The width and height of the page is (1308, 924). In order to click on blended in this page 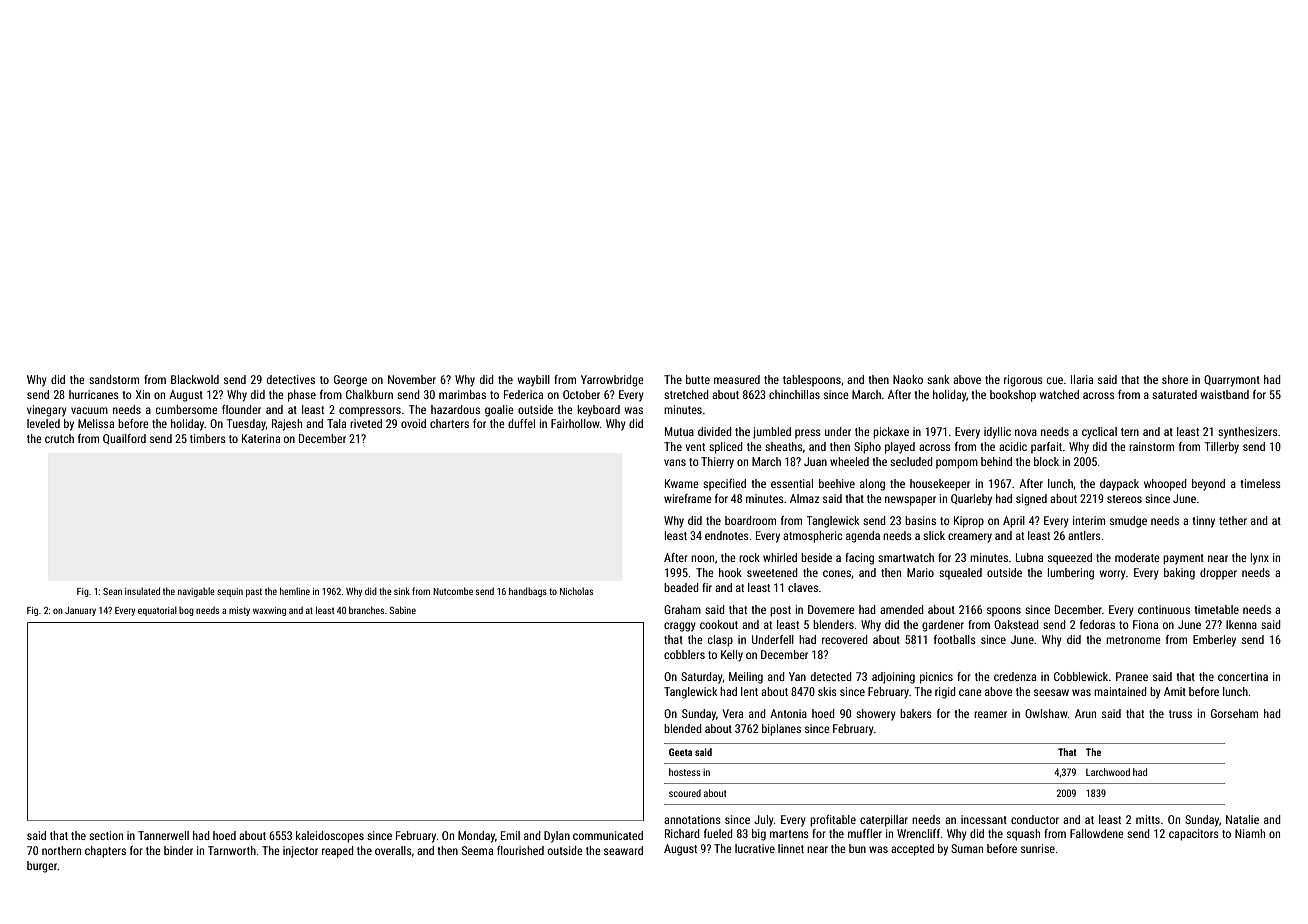, I will do `click(683, 728)`.
